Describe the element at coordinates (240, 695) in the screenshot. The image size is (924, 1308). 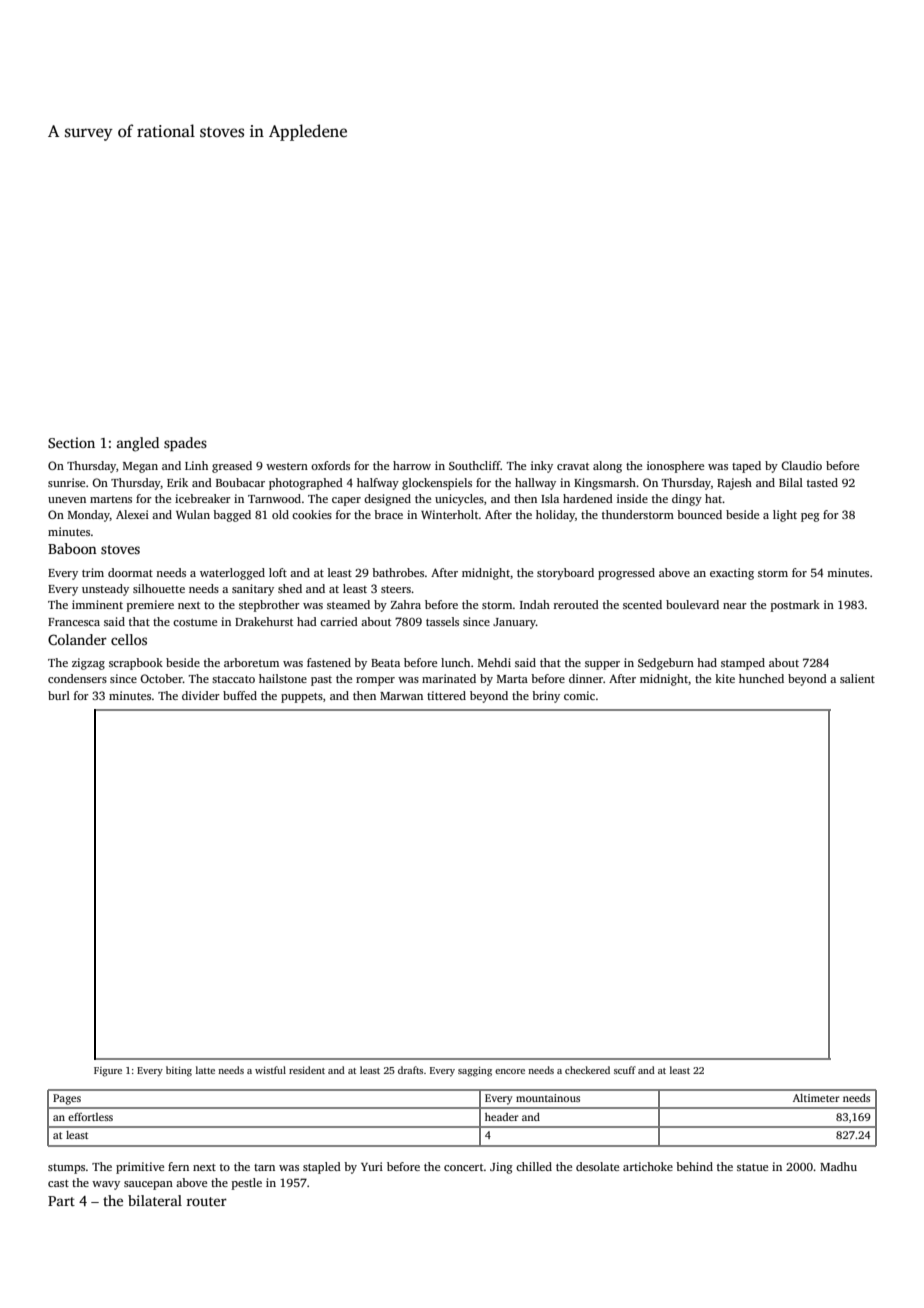
I see `buffed` at that location.
